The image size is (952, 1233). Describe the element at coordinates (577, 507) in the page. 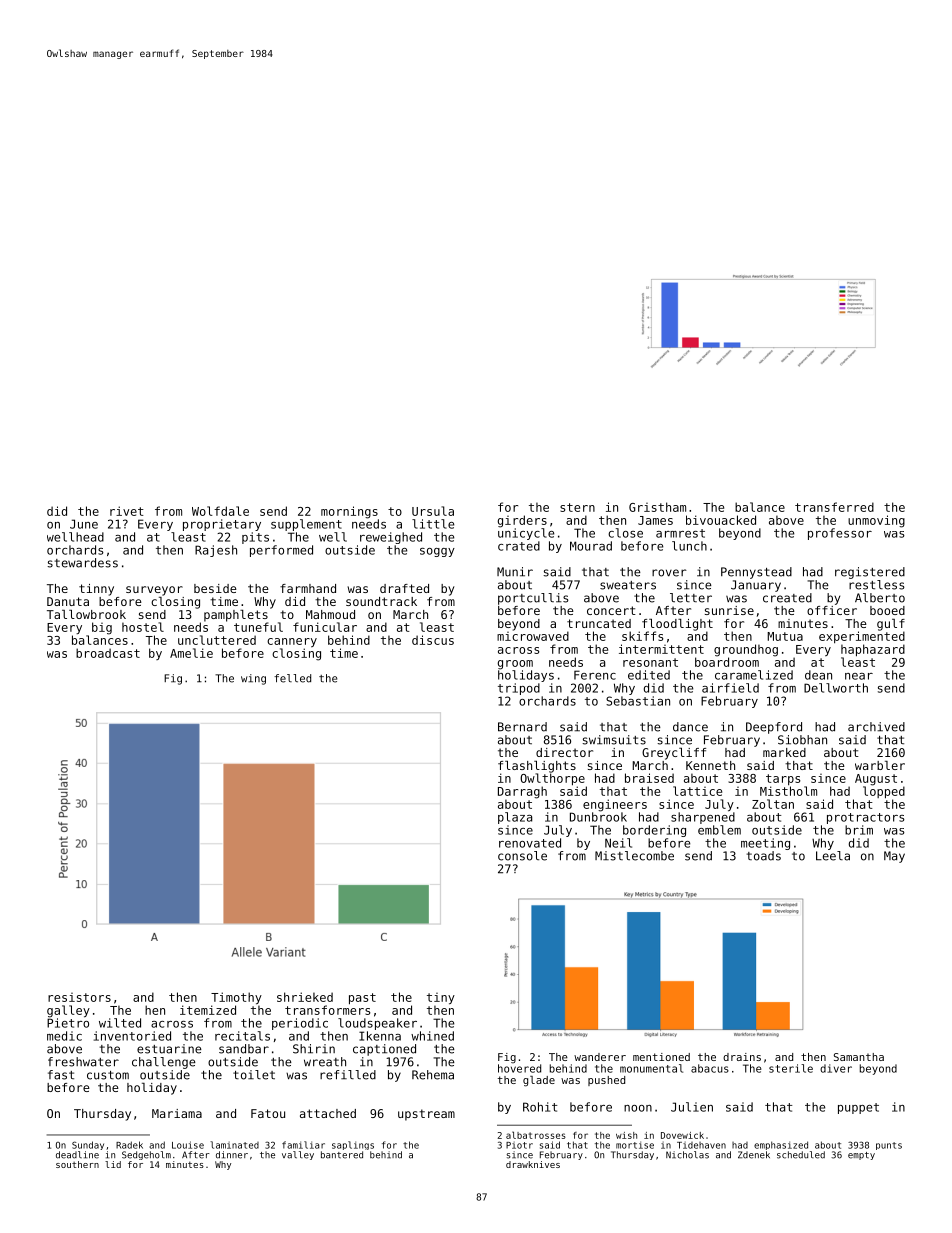

I see `stern` at that location.
